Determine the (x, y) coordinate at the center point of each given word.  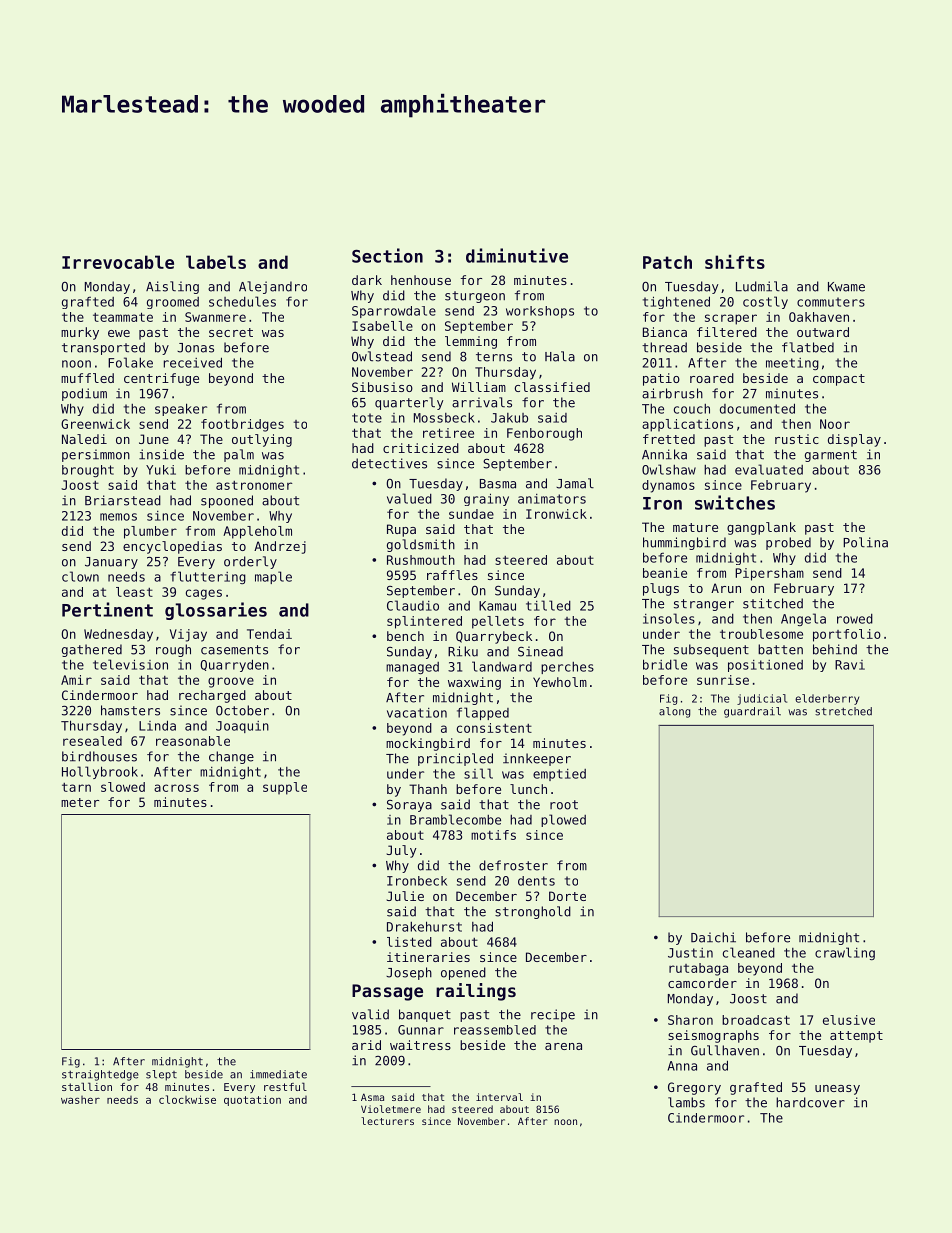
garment (831, 456)
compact (839, 380)
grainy (486, 499)
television (130, 664)
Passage (387, 992)
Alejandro (273, 287)
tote (367, 418)
